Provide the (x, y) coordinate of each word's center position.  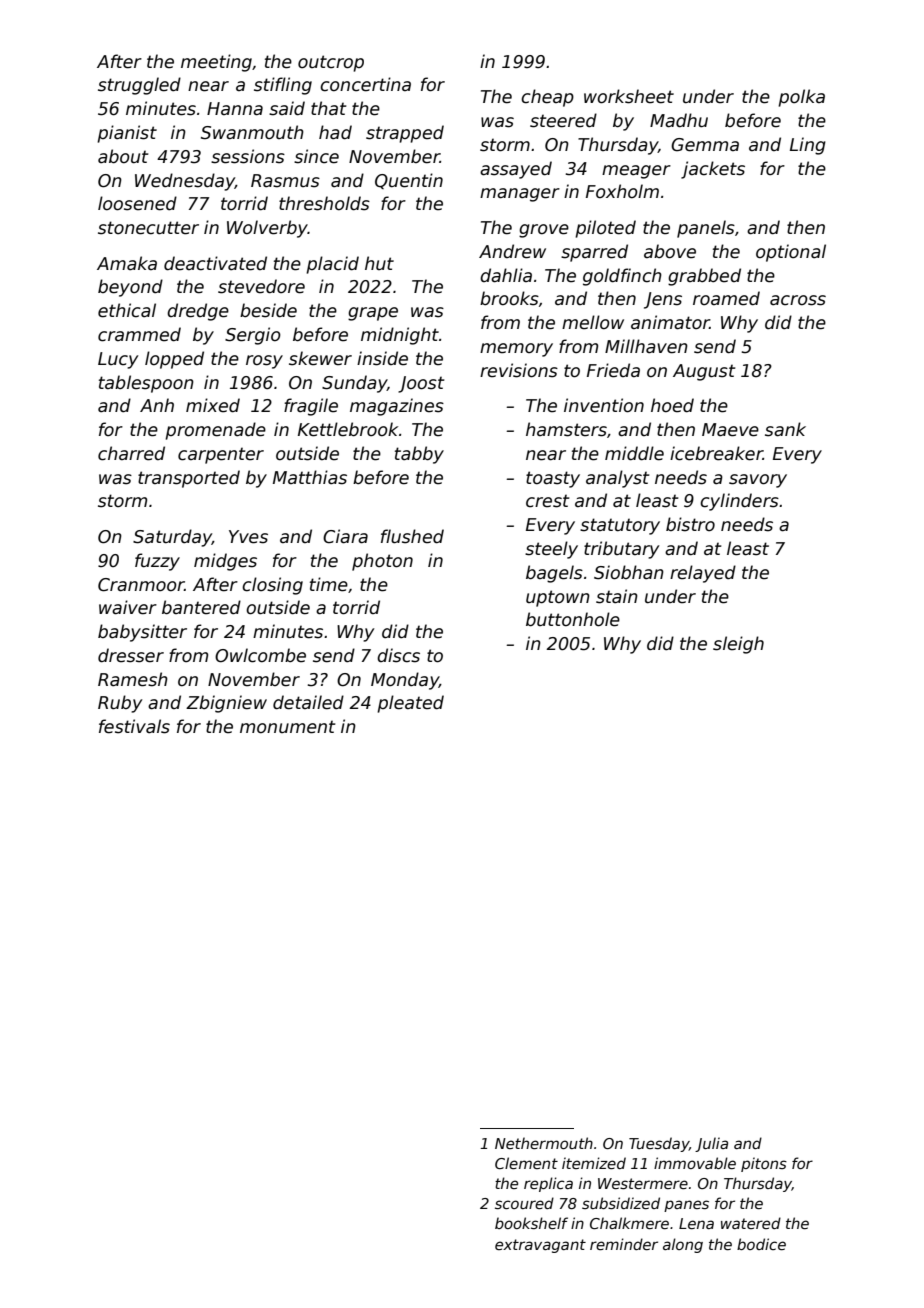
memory (516, 350)
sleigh (738, 645)
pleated (410, 704)
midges (225, 562)
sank (785, 429)
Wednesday (185, 182)
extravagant (540, 1246)
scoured (524, 1203)
